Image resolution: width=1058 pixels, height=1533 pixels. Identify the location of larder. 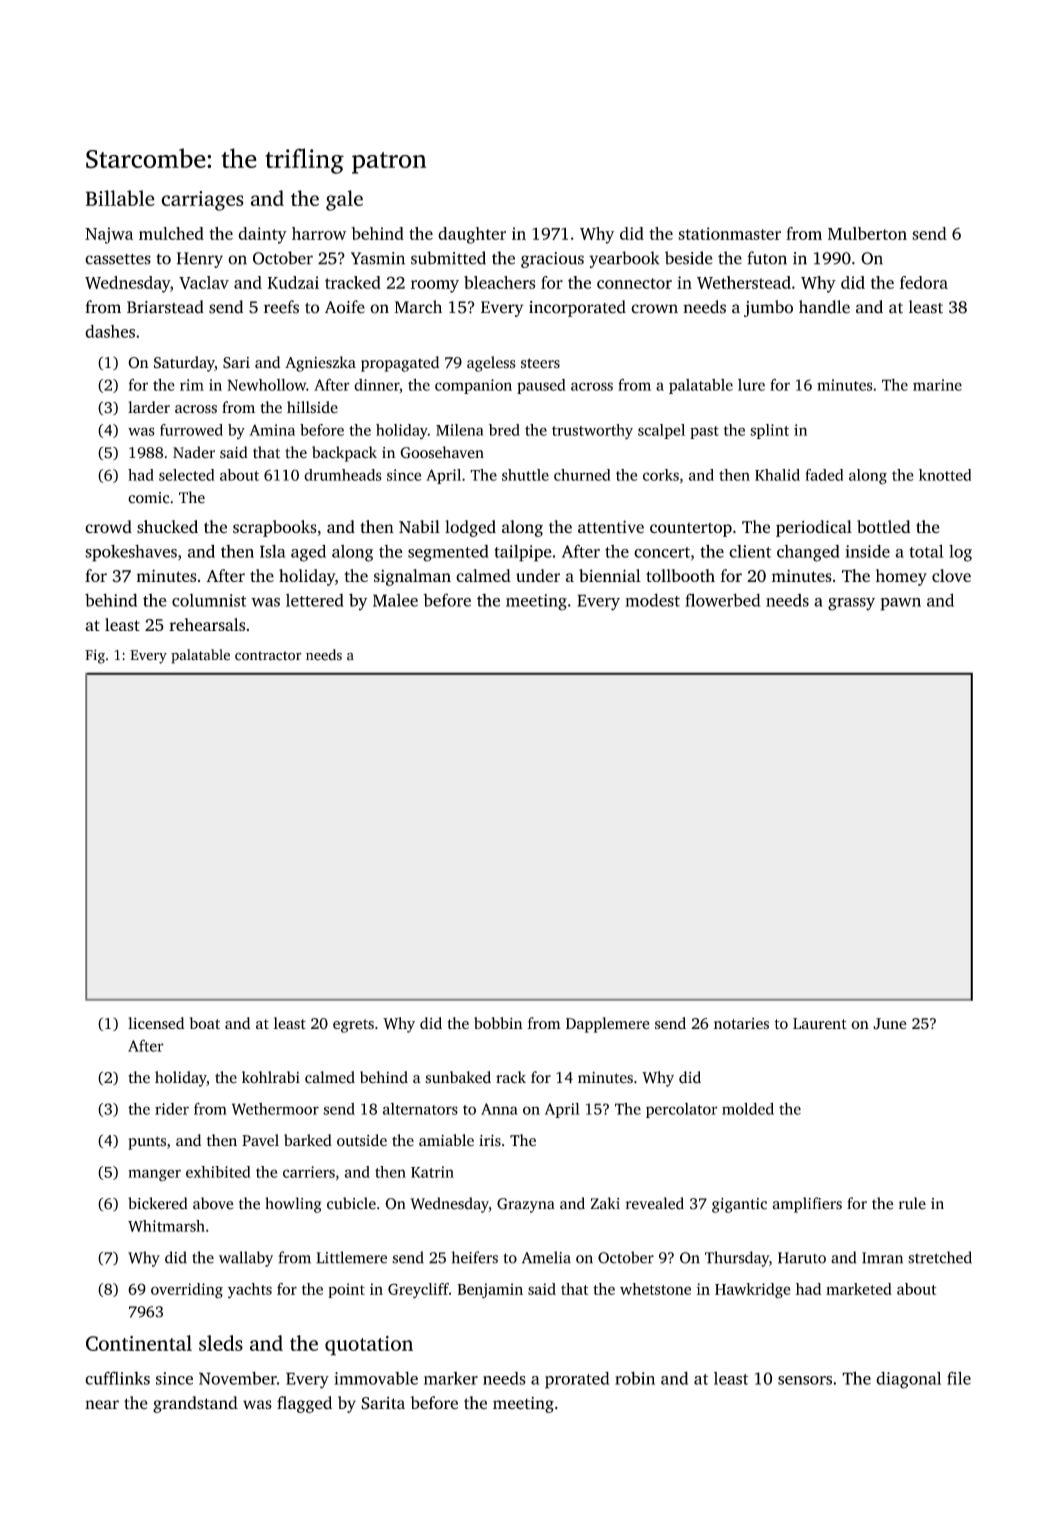
(149, 407).
